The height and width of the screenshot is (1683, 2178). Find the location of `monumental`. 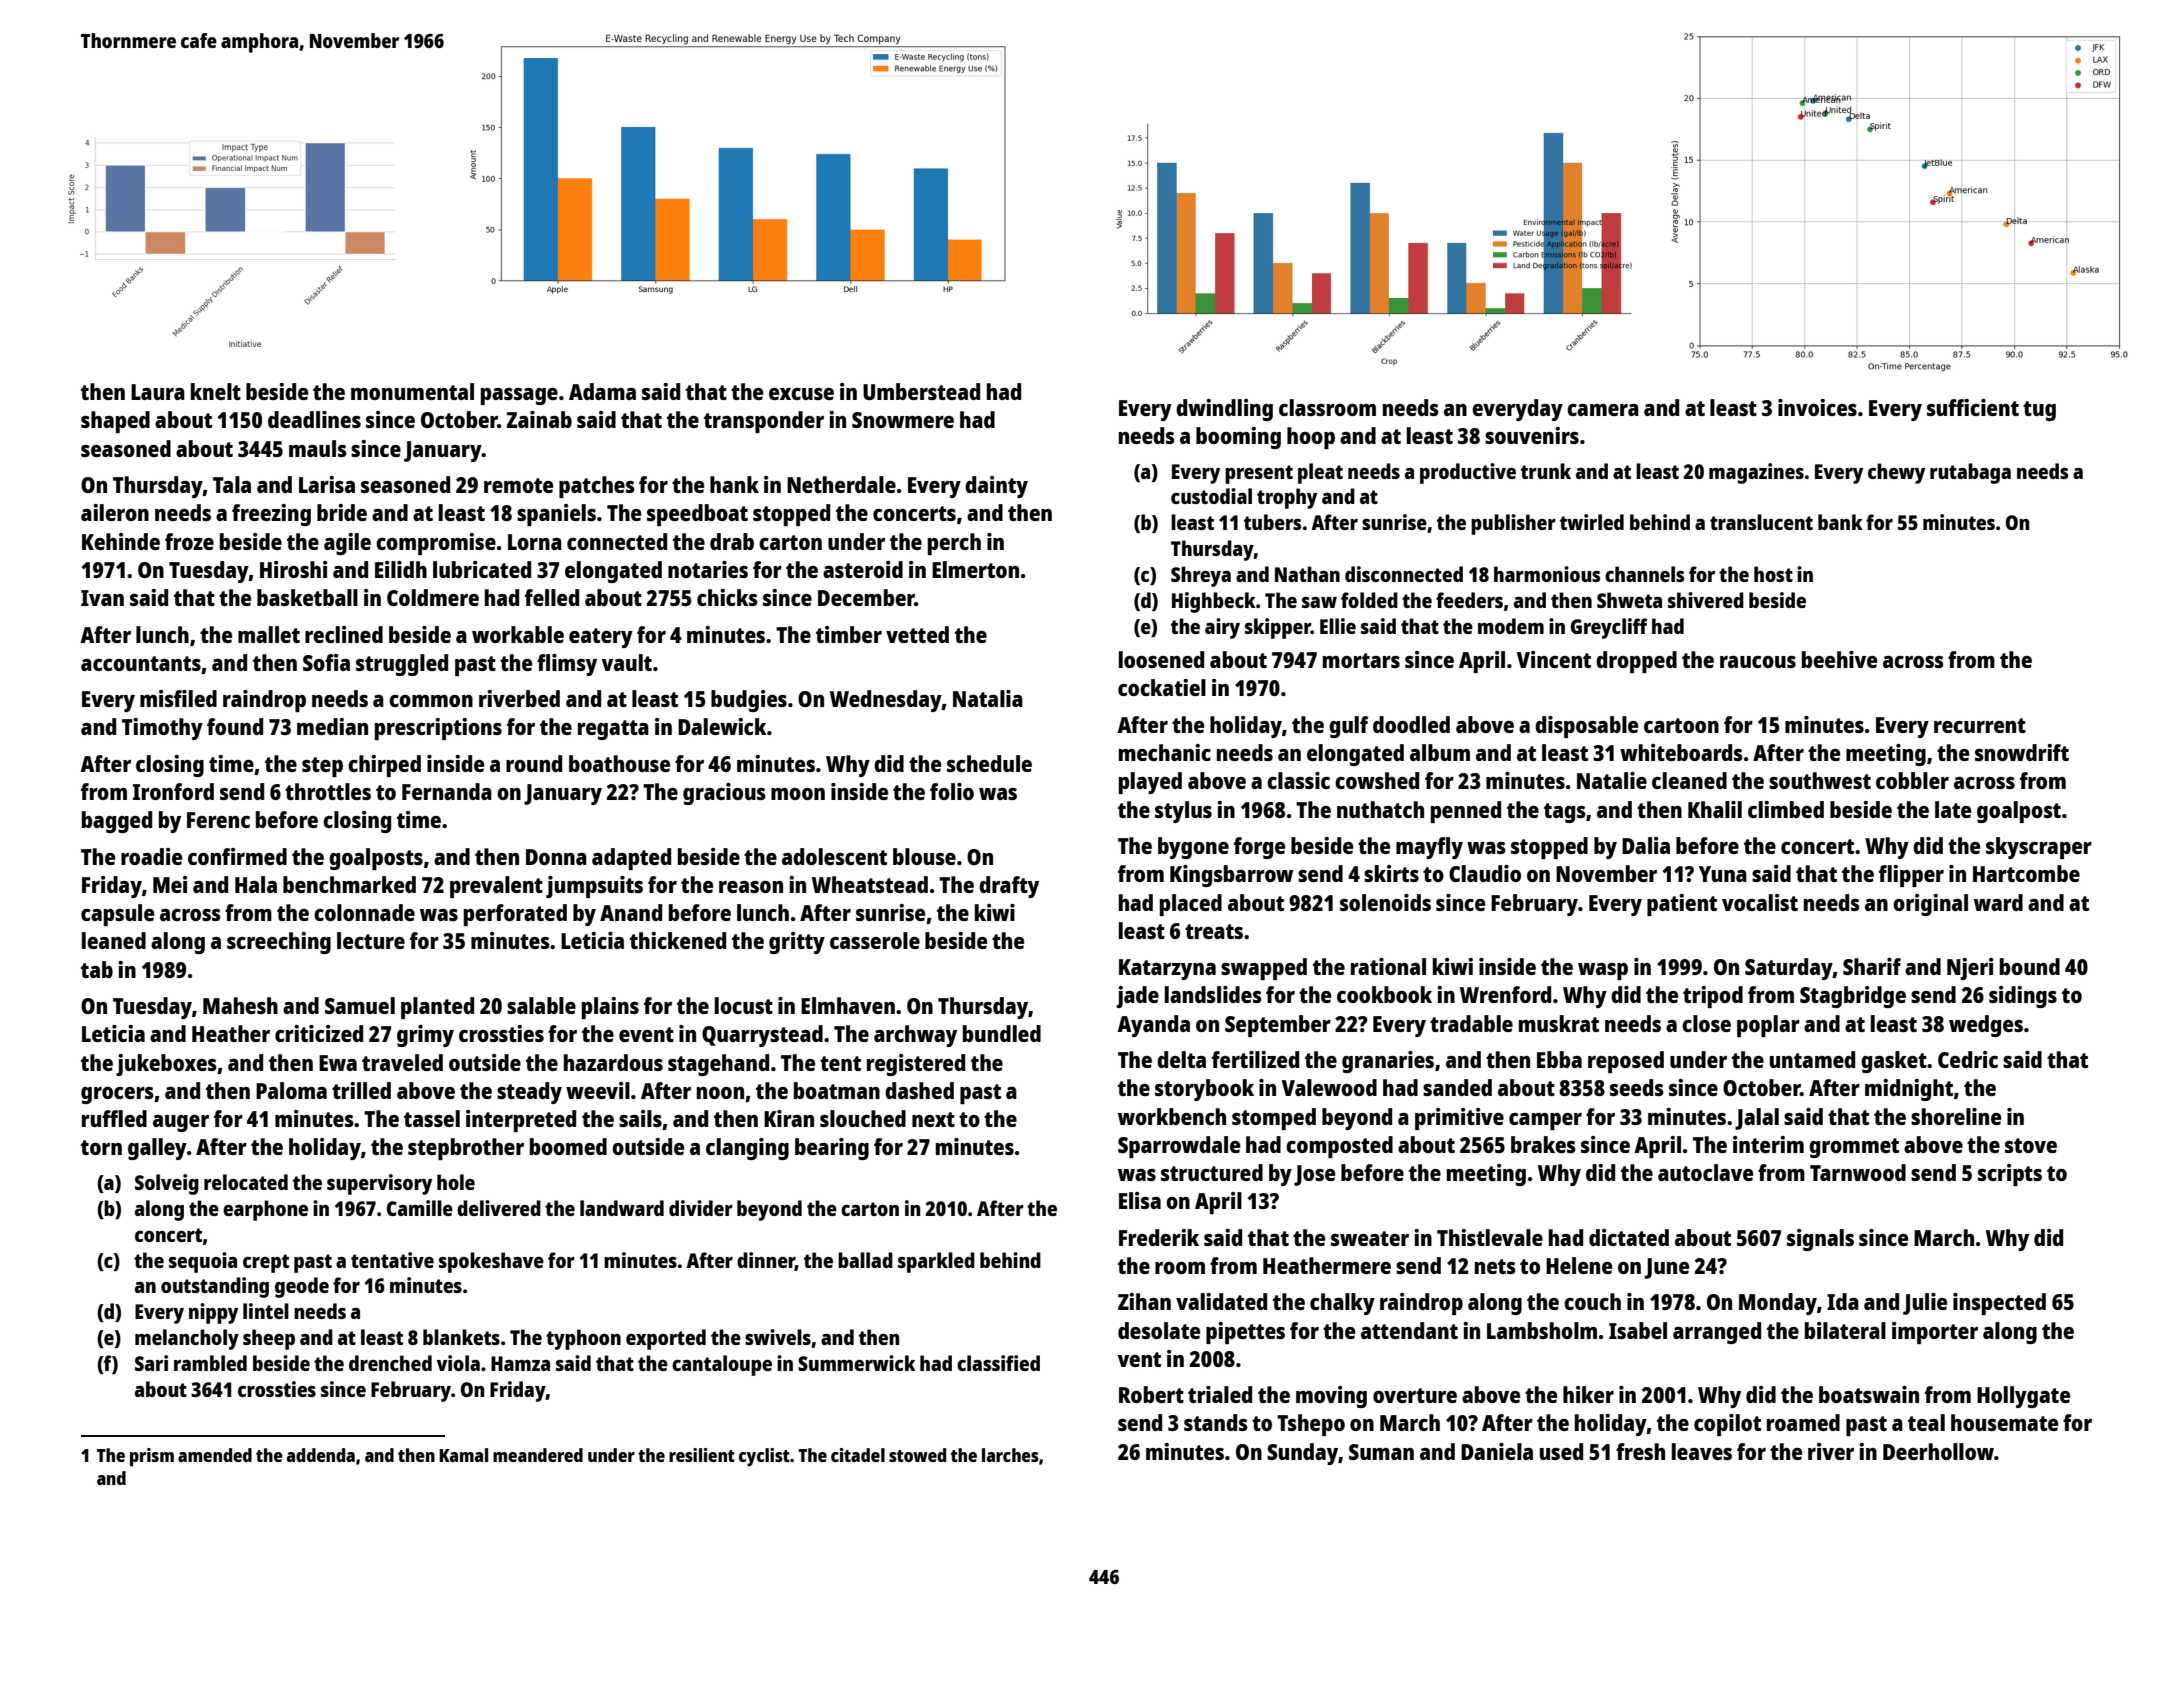

monumental is located at coordinates (412, 391).
